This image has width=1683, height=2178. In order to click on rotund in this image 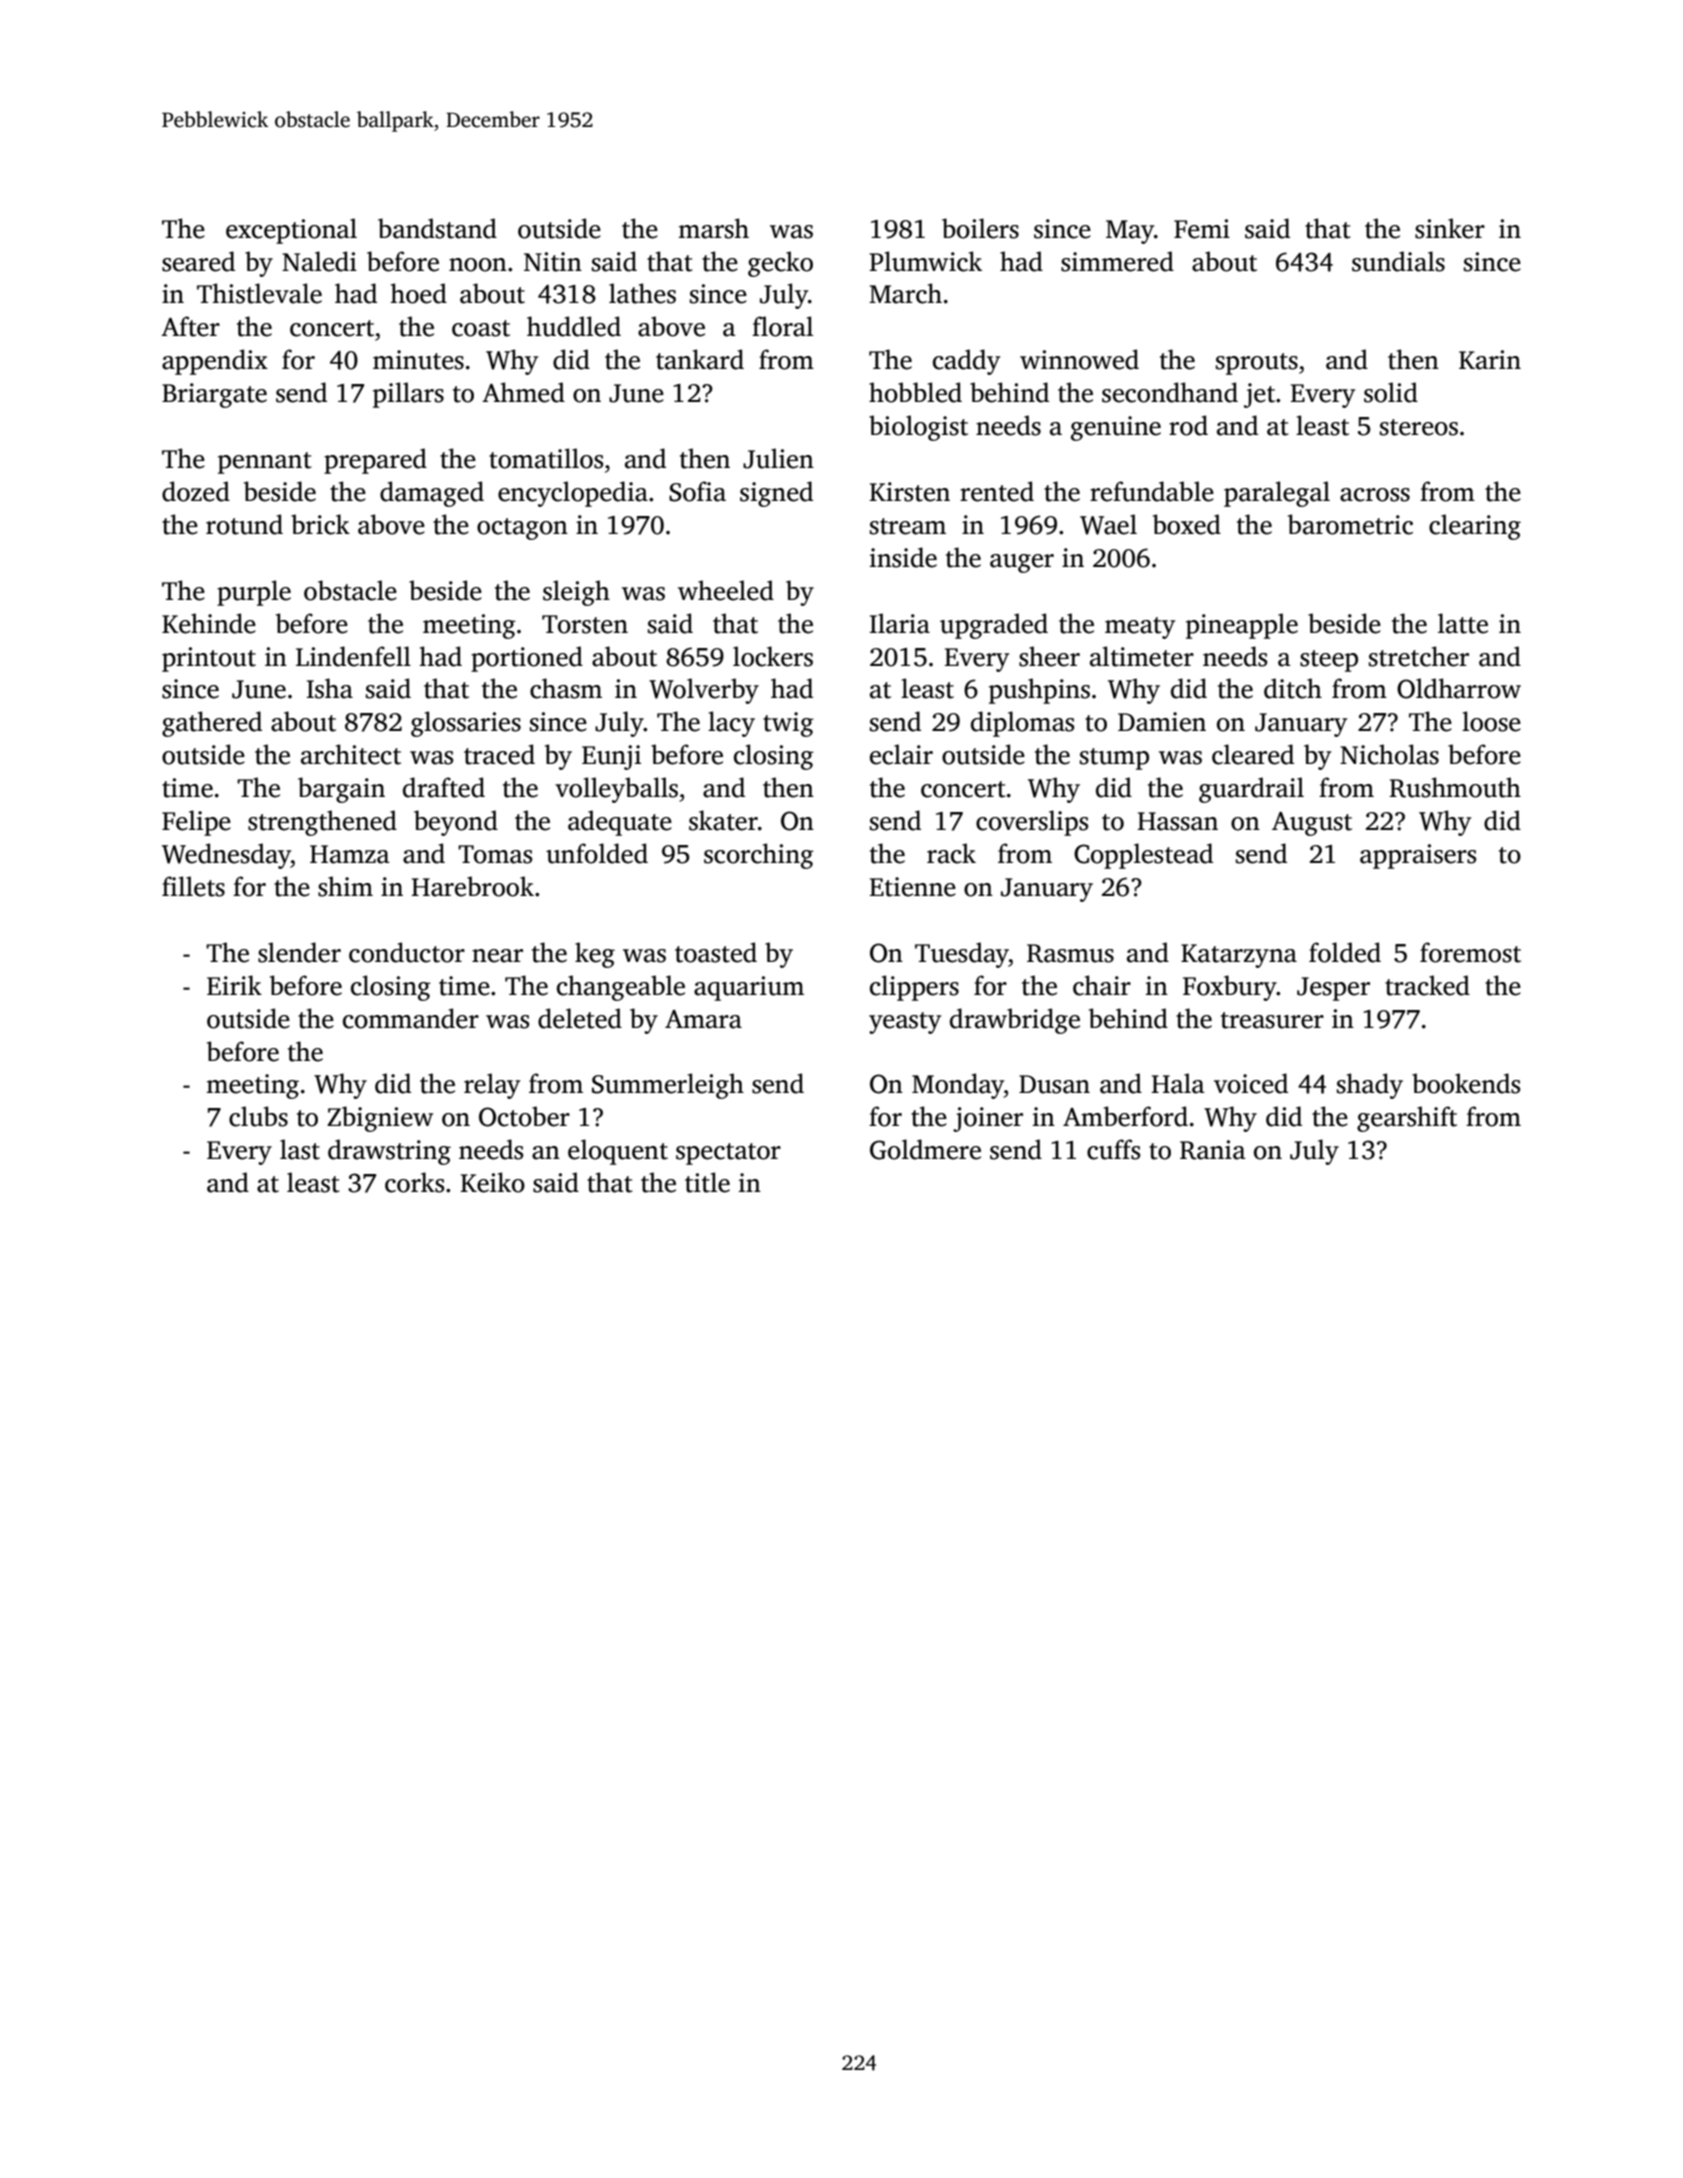, I will do `click(244, 524)`.
